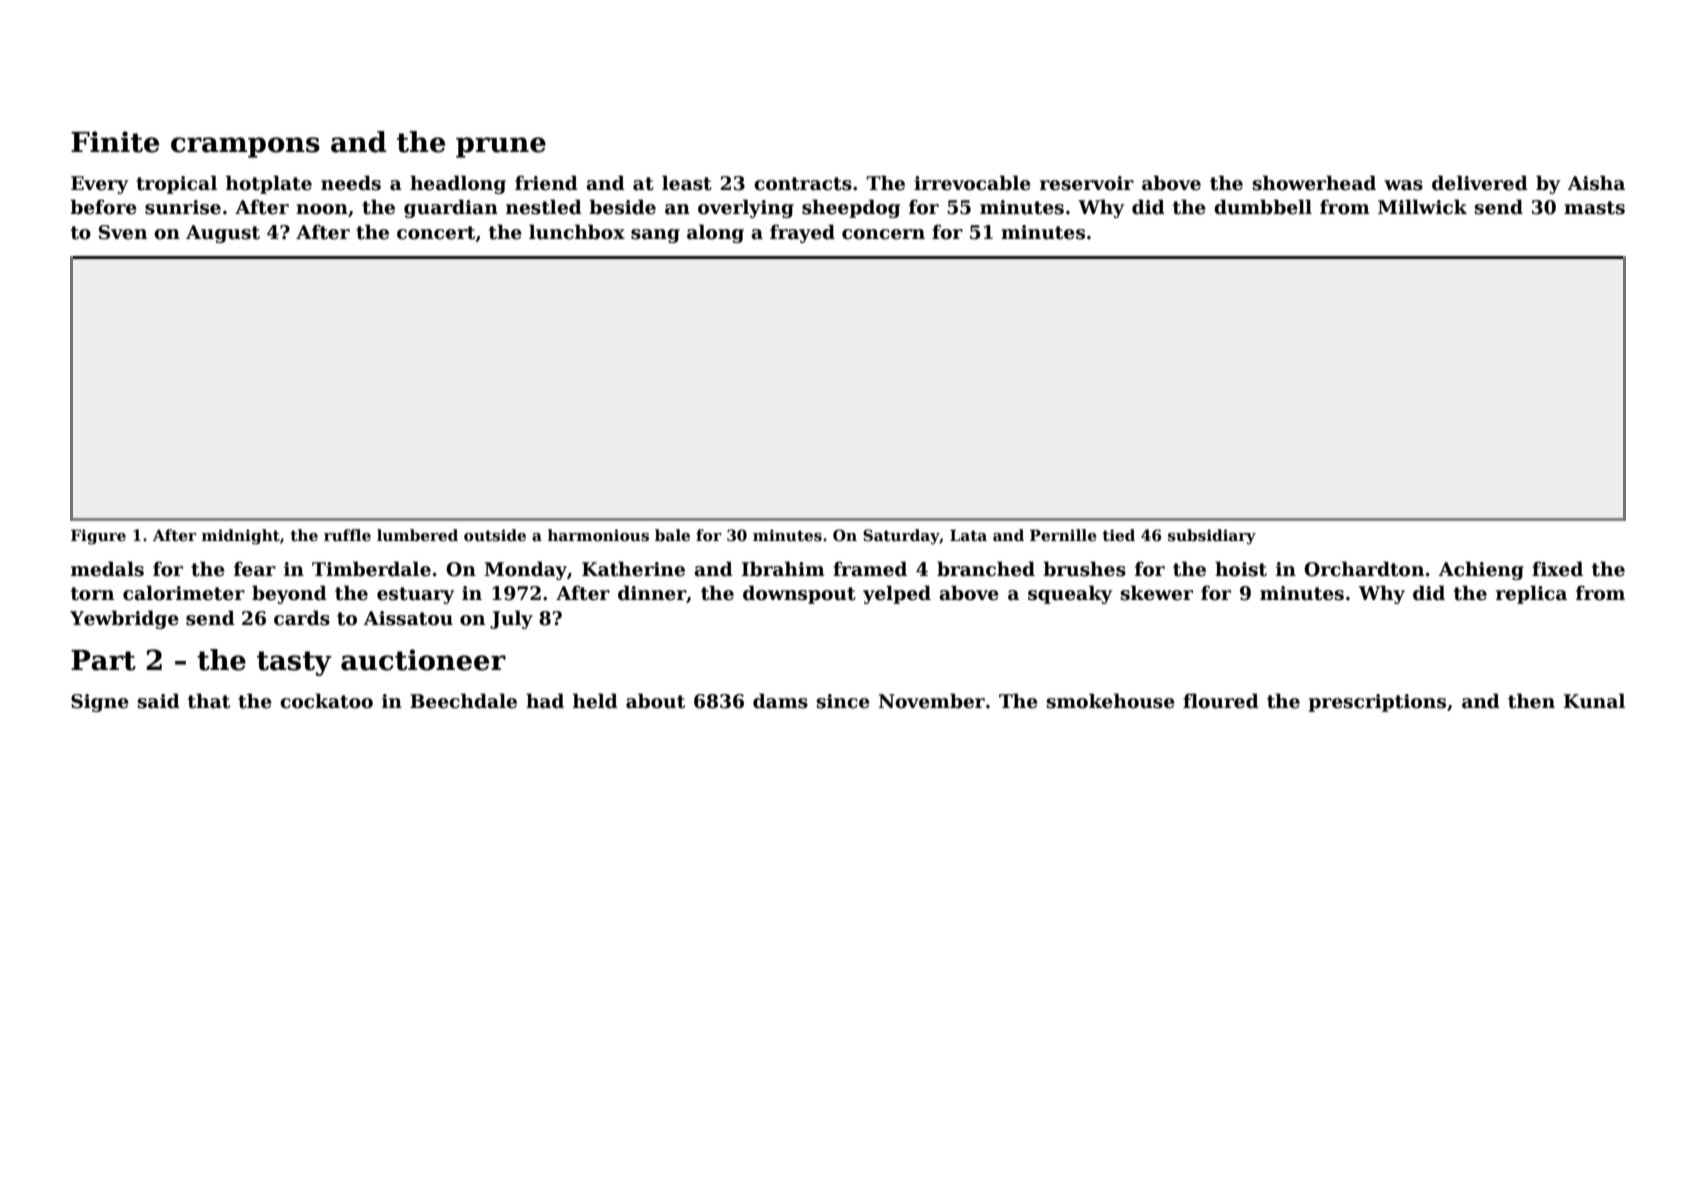 The width and height of the page is (1696, 1199). What do you see at coordinates (1212, 537) in the page?
I see `subsidiary` at bounding box center [1212, 537].
